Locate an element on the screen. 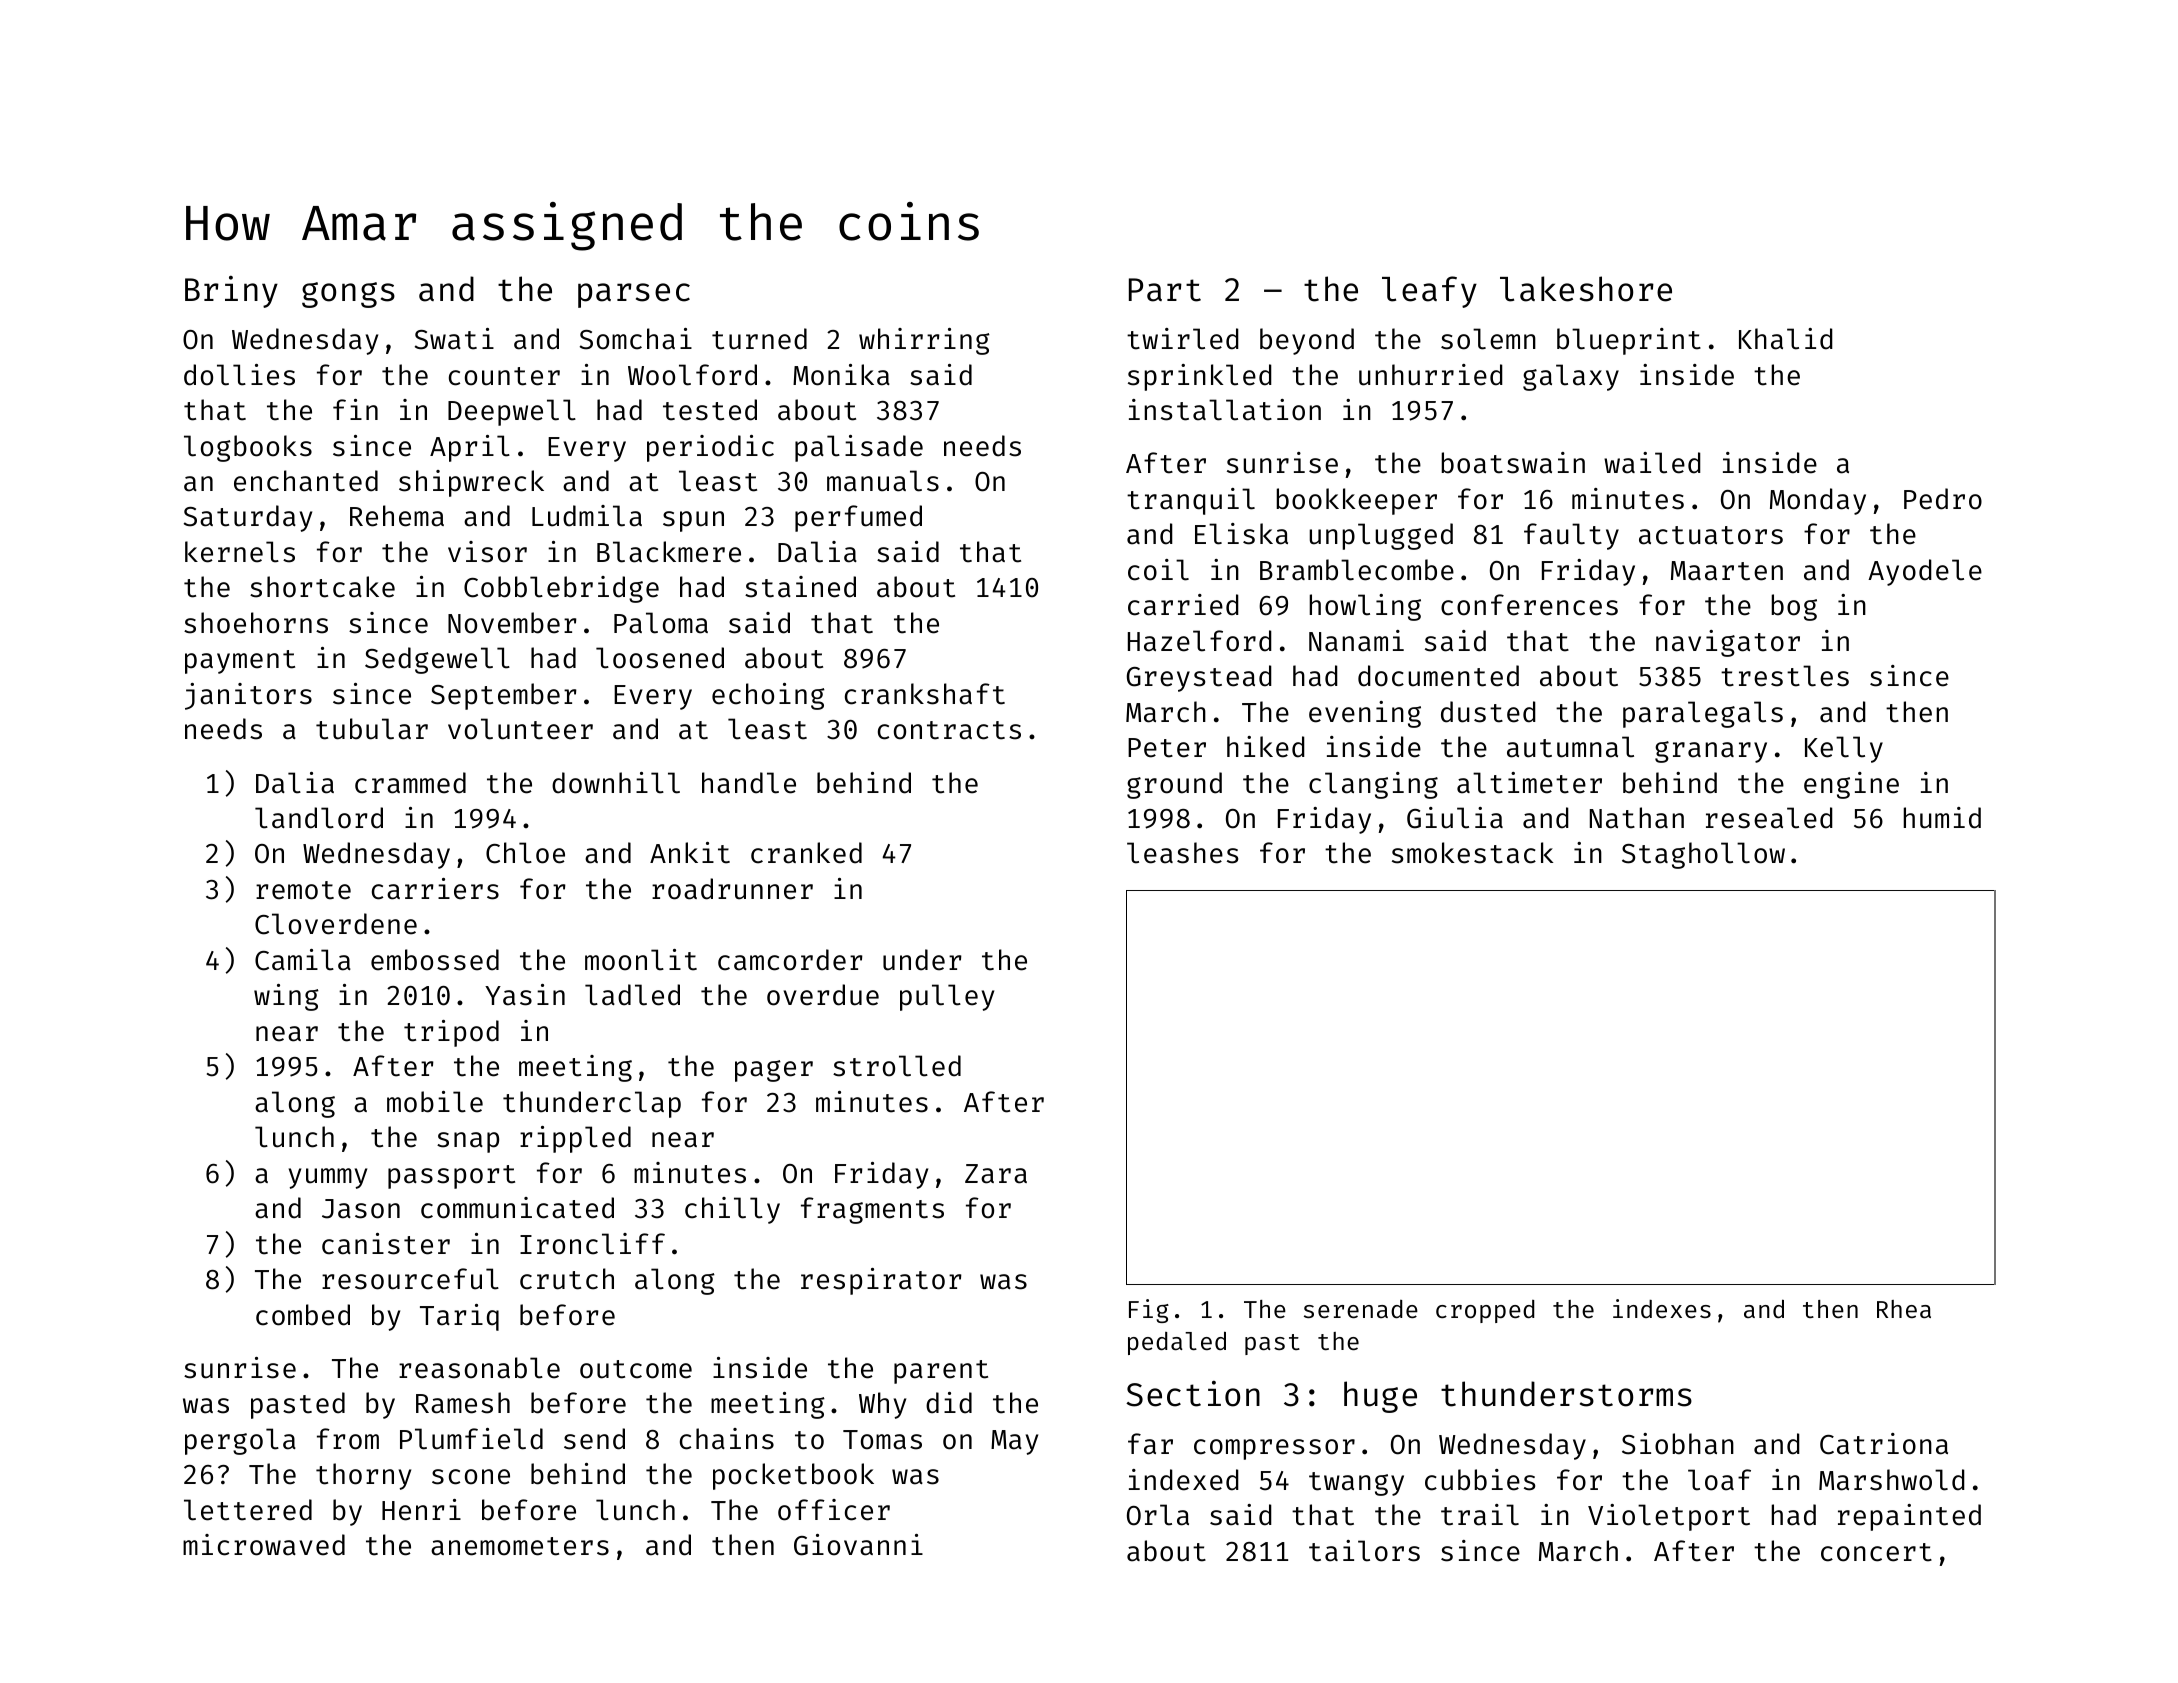 This screenshot has height=1683, width=2178. Briny is located at coordinates (231, 292).
